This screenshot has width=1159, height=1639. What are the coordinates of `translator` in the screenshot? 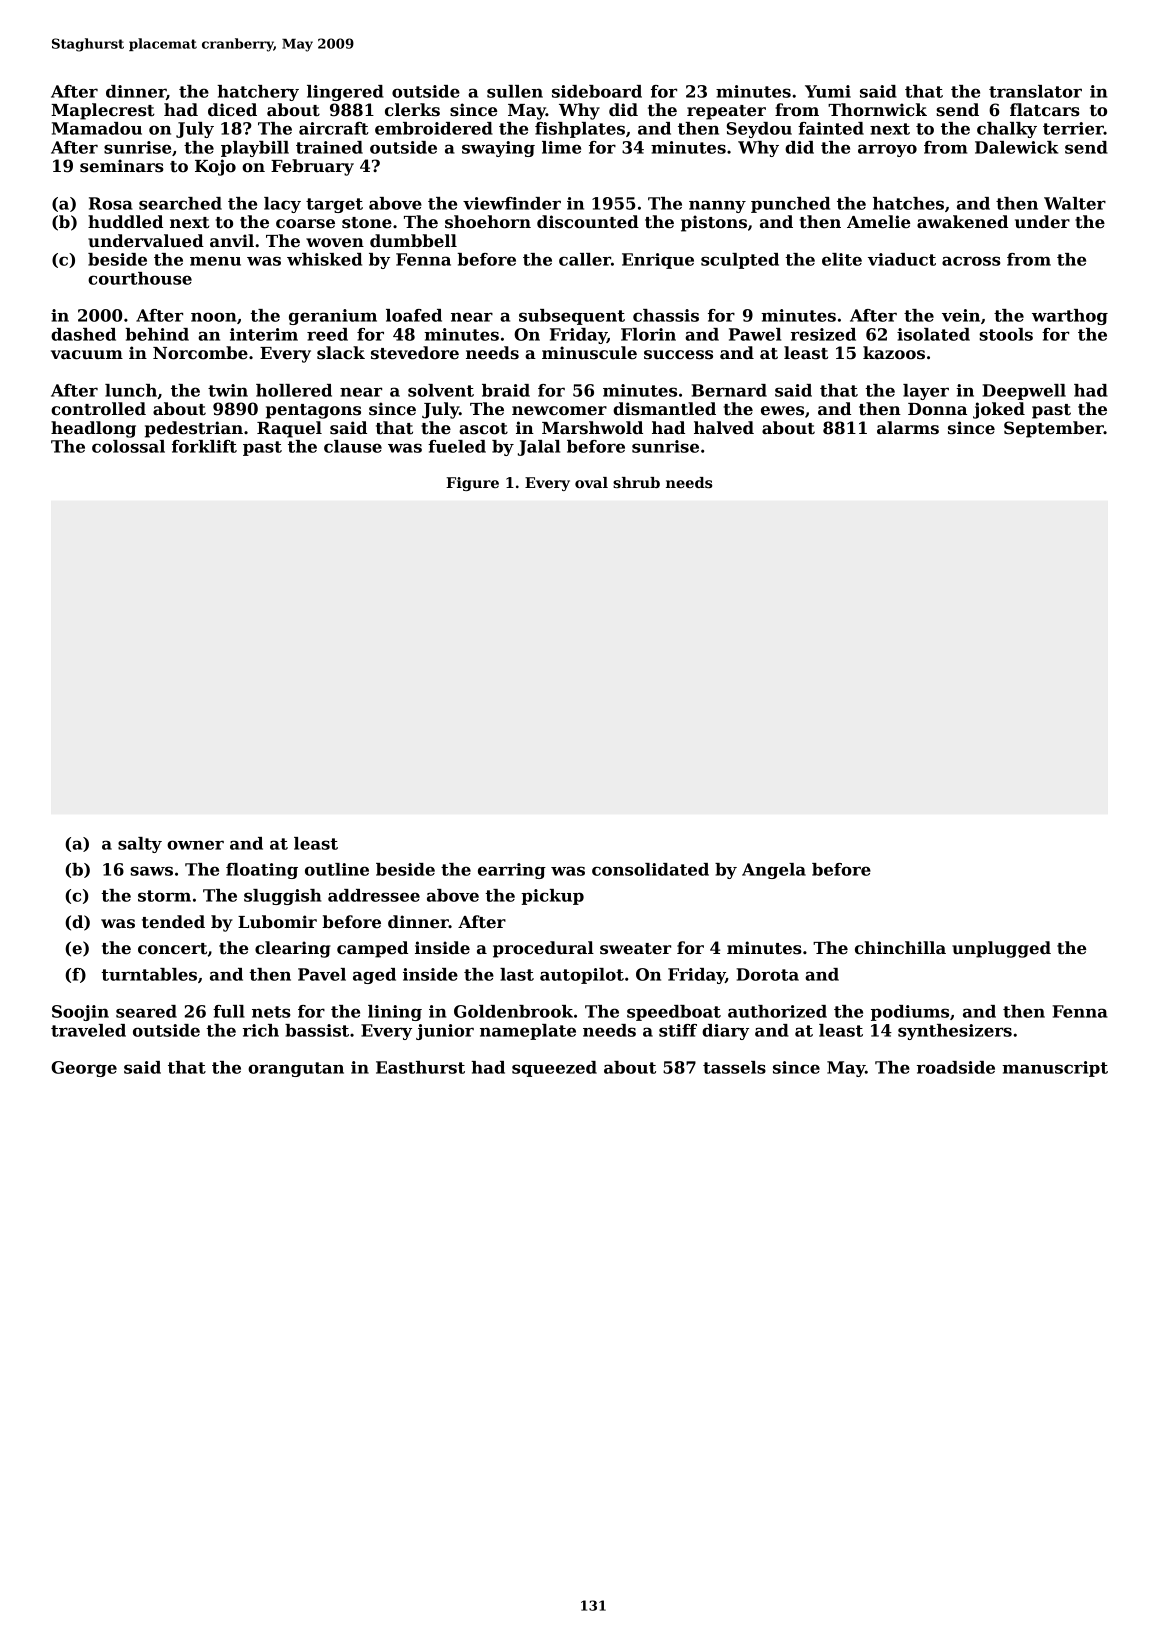 It's located at (1035, 91).
